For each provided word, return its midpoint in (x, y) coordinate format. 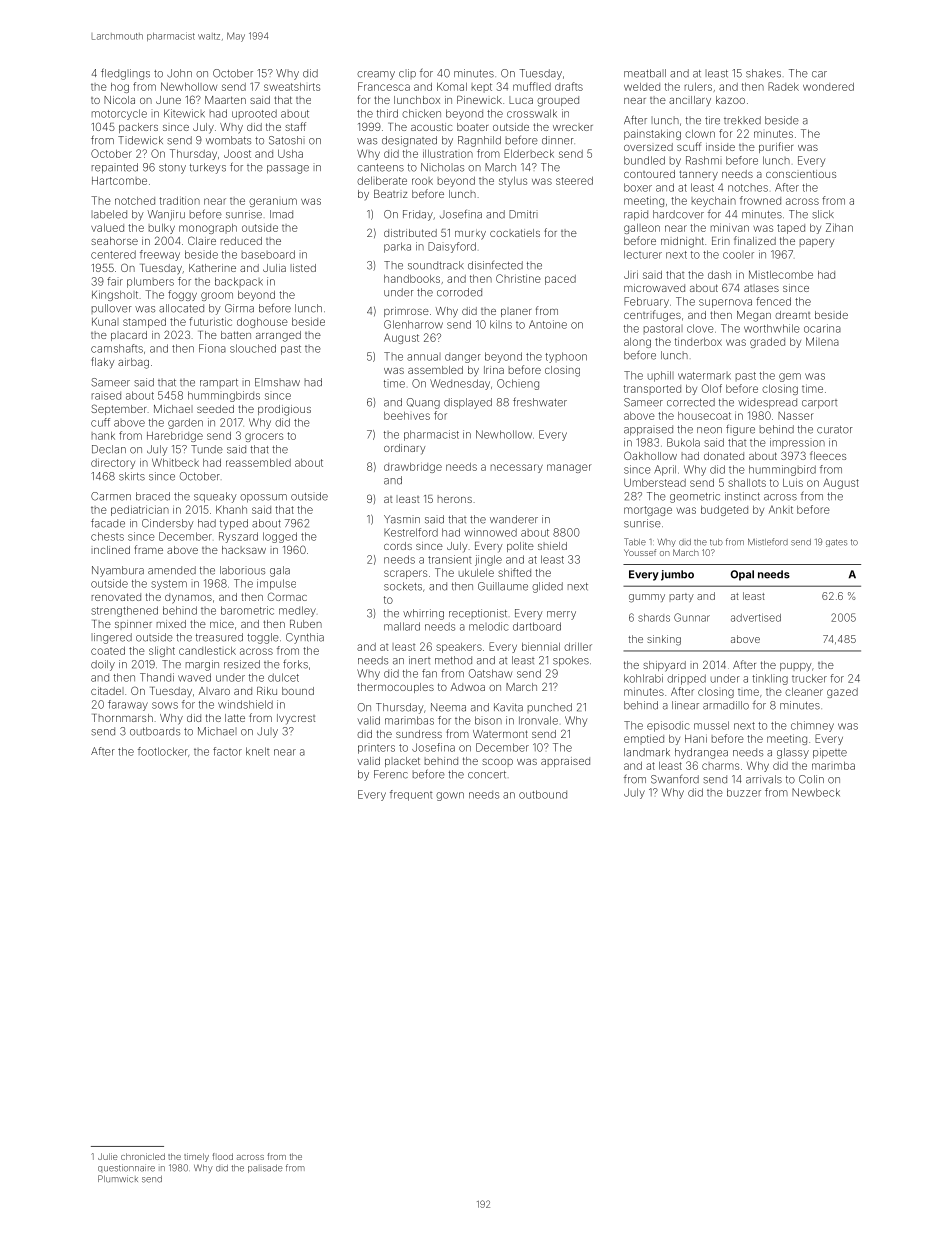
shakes (763, 73)
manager (569, 468)
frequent (411, 795)
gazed (842, 693)
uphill (661, 376)
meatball (645, 73)
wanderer (514, 519)
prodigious (284, 410)
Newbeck (816, 792)
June (168, 100)
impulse (276, 584)
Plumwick (118, 1179)
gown (450, 796)
